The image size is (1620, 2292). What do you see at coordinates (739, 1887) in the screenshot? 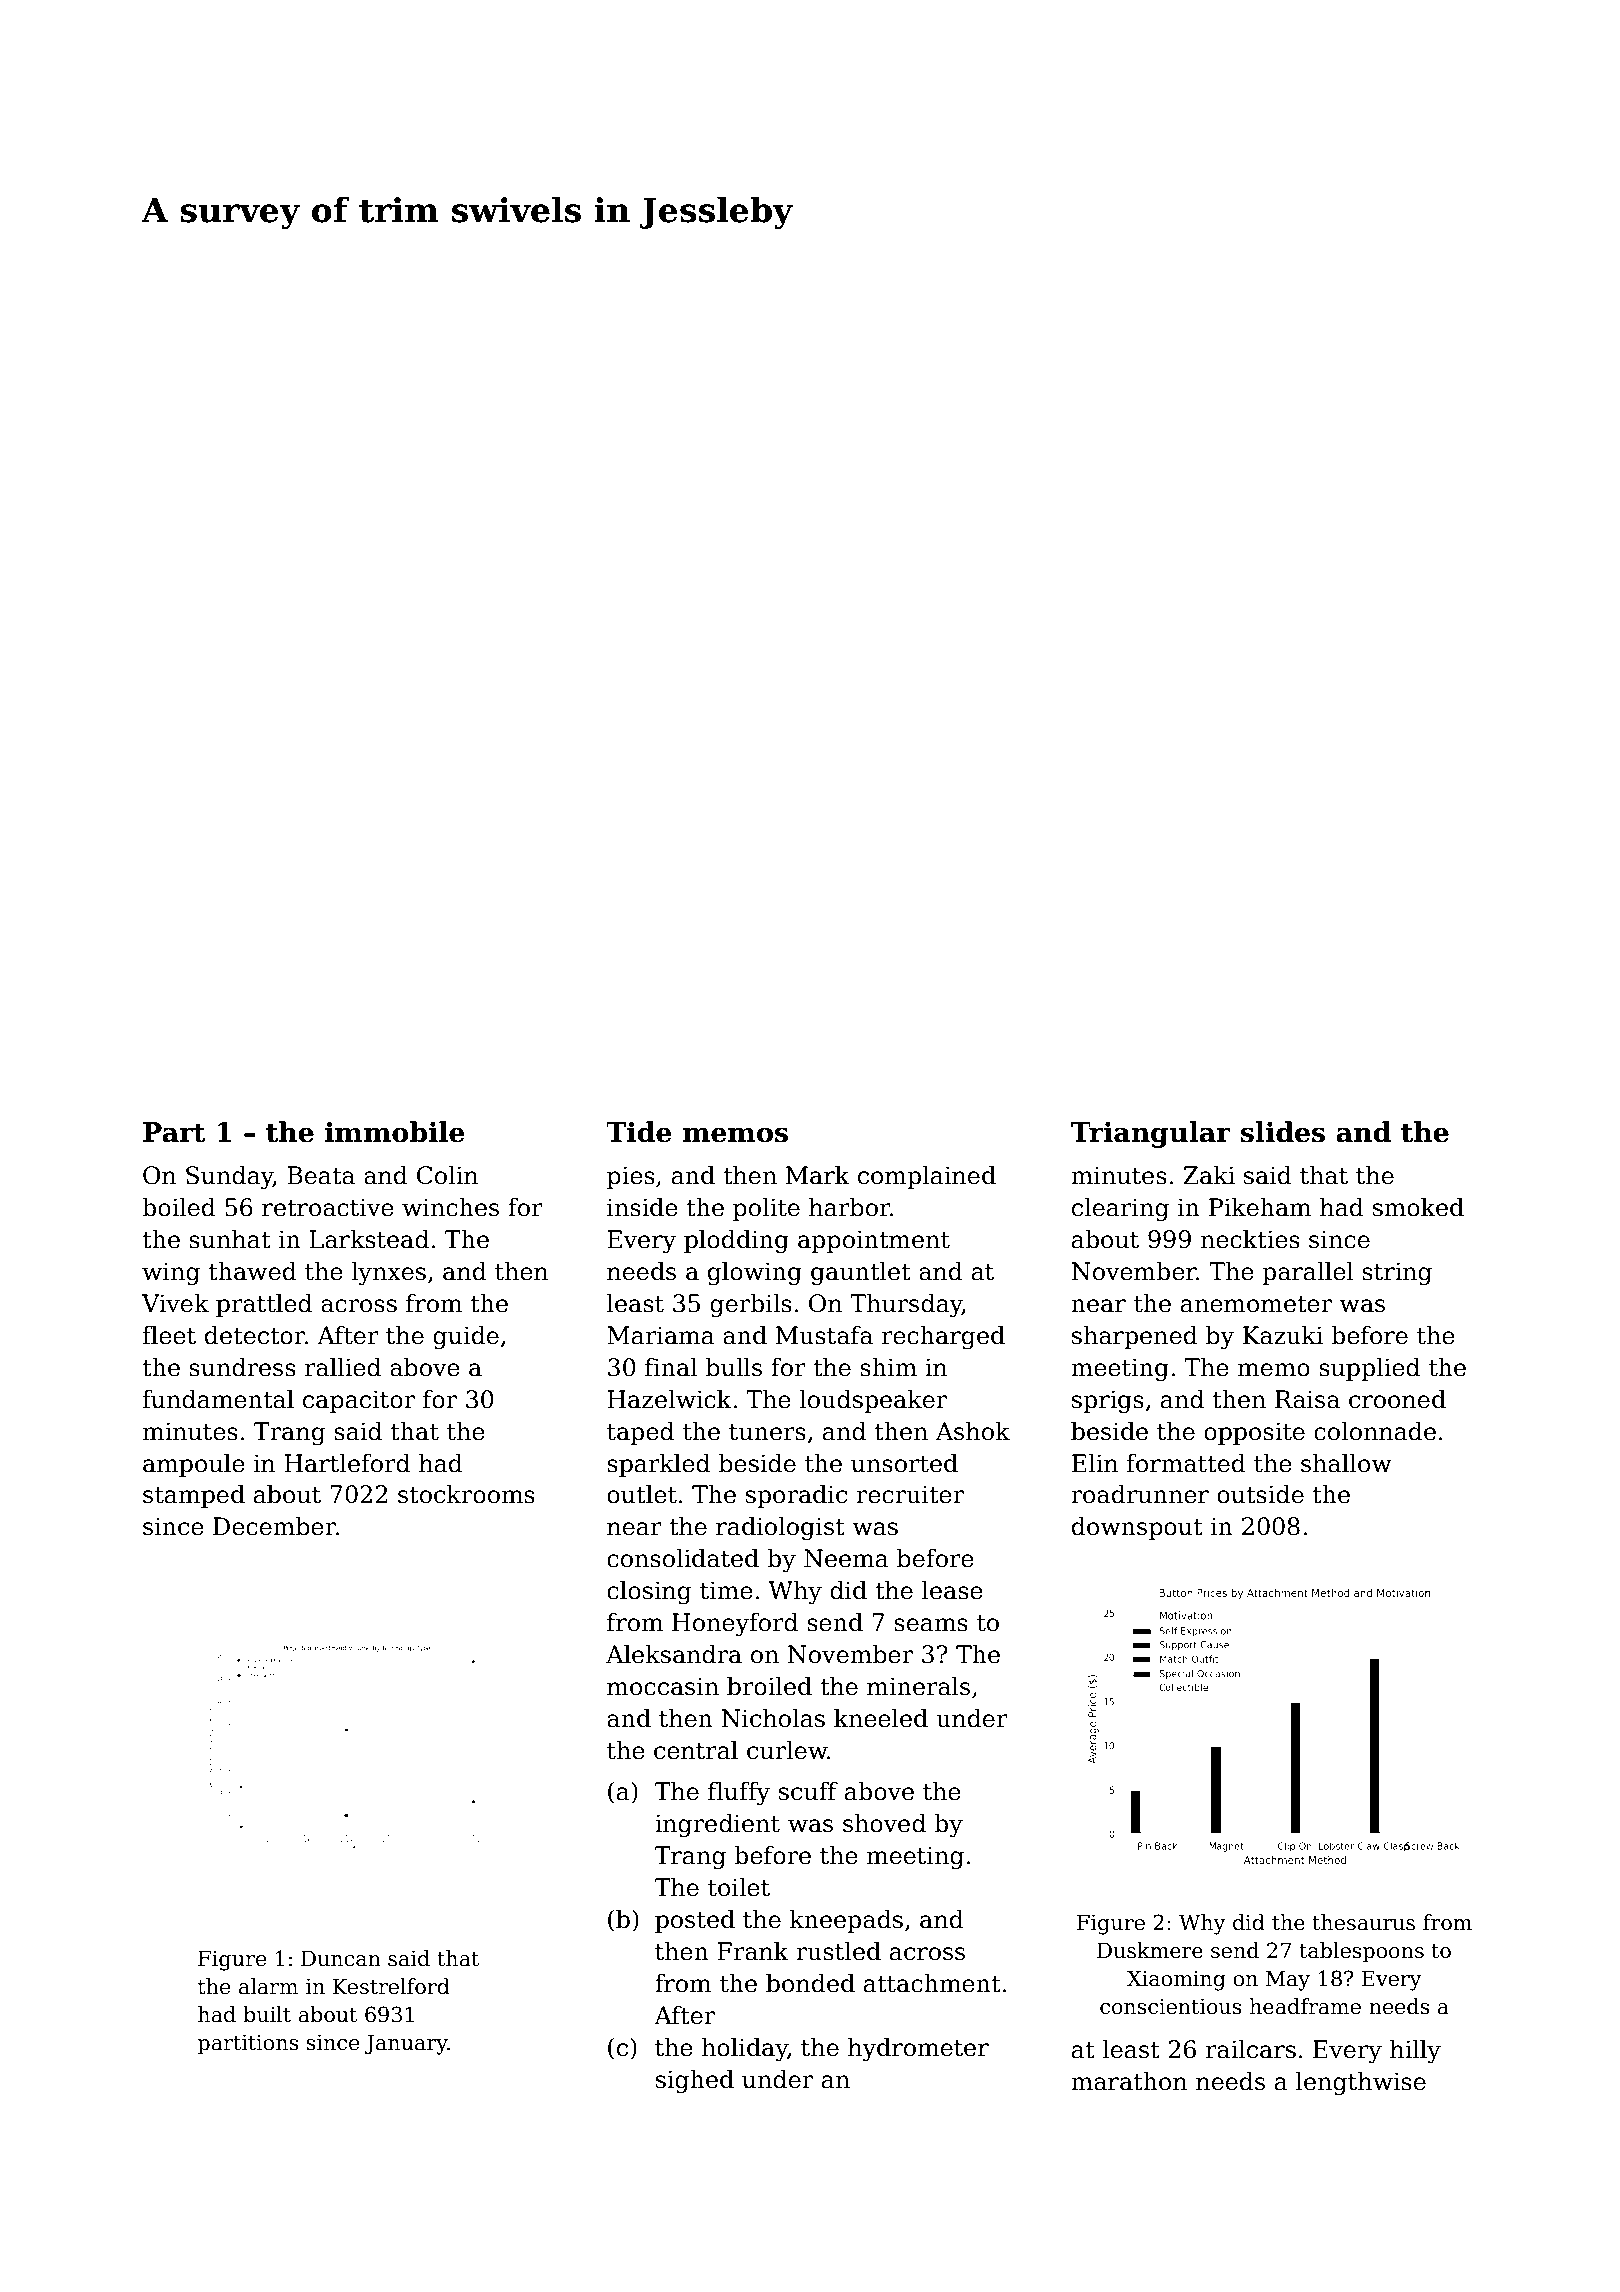
I see `toilet` at bounding box center [739, 1887].
